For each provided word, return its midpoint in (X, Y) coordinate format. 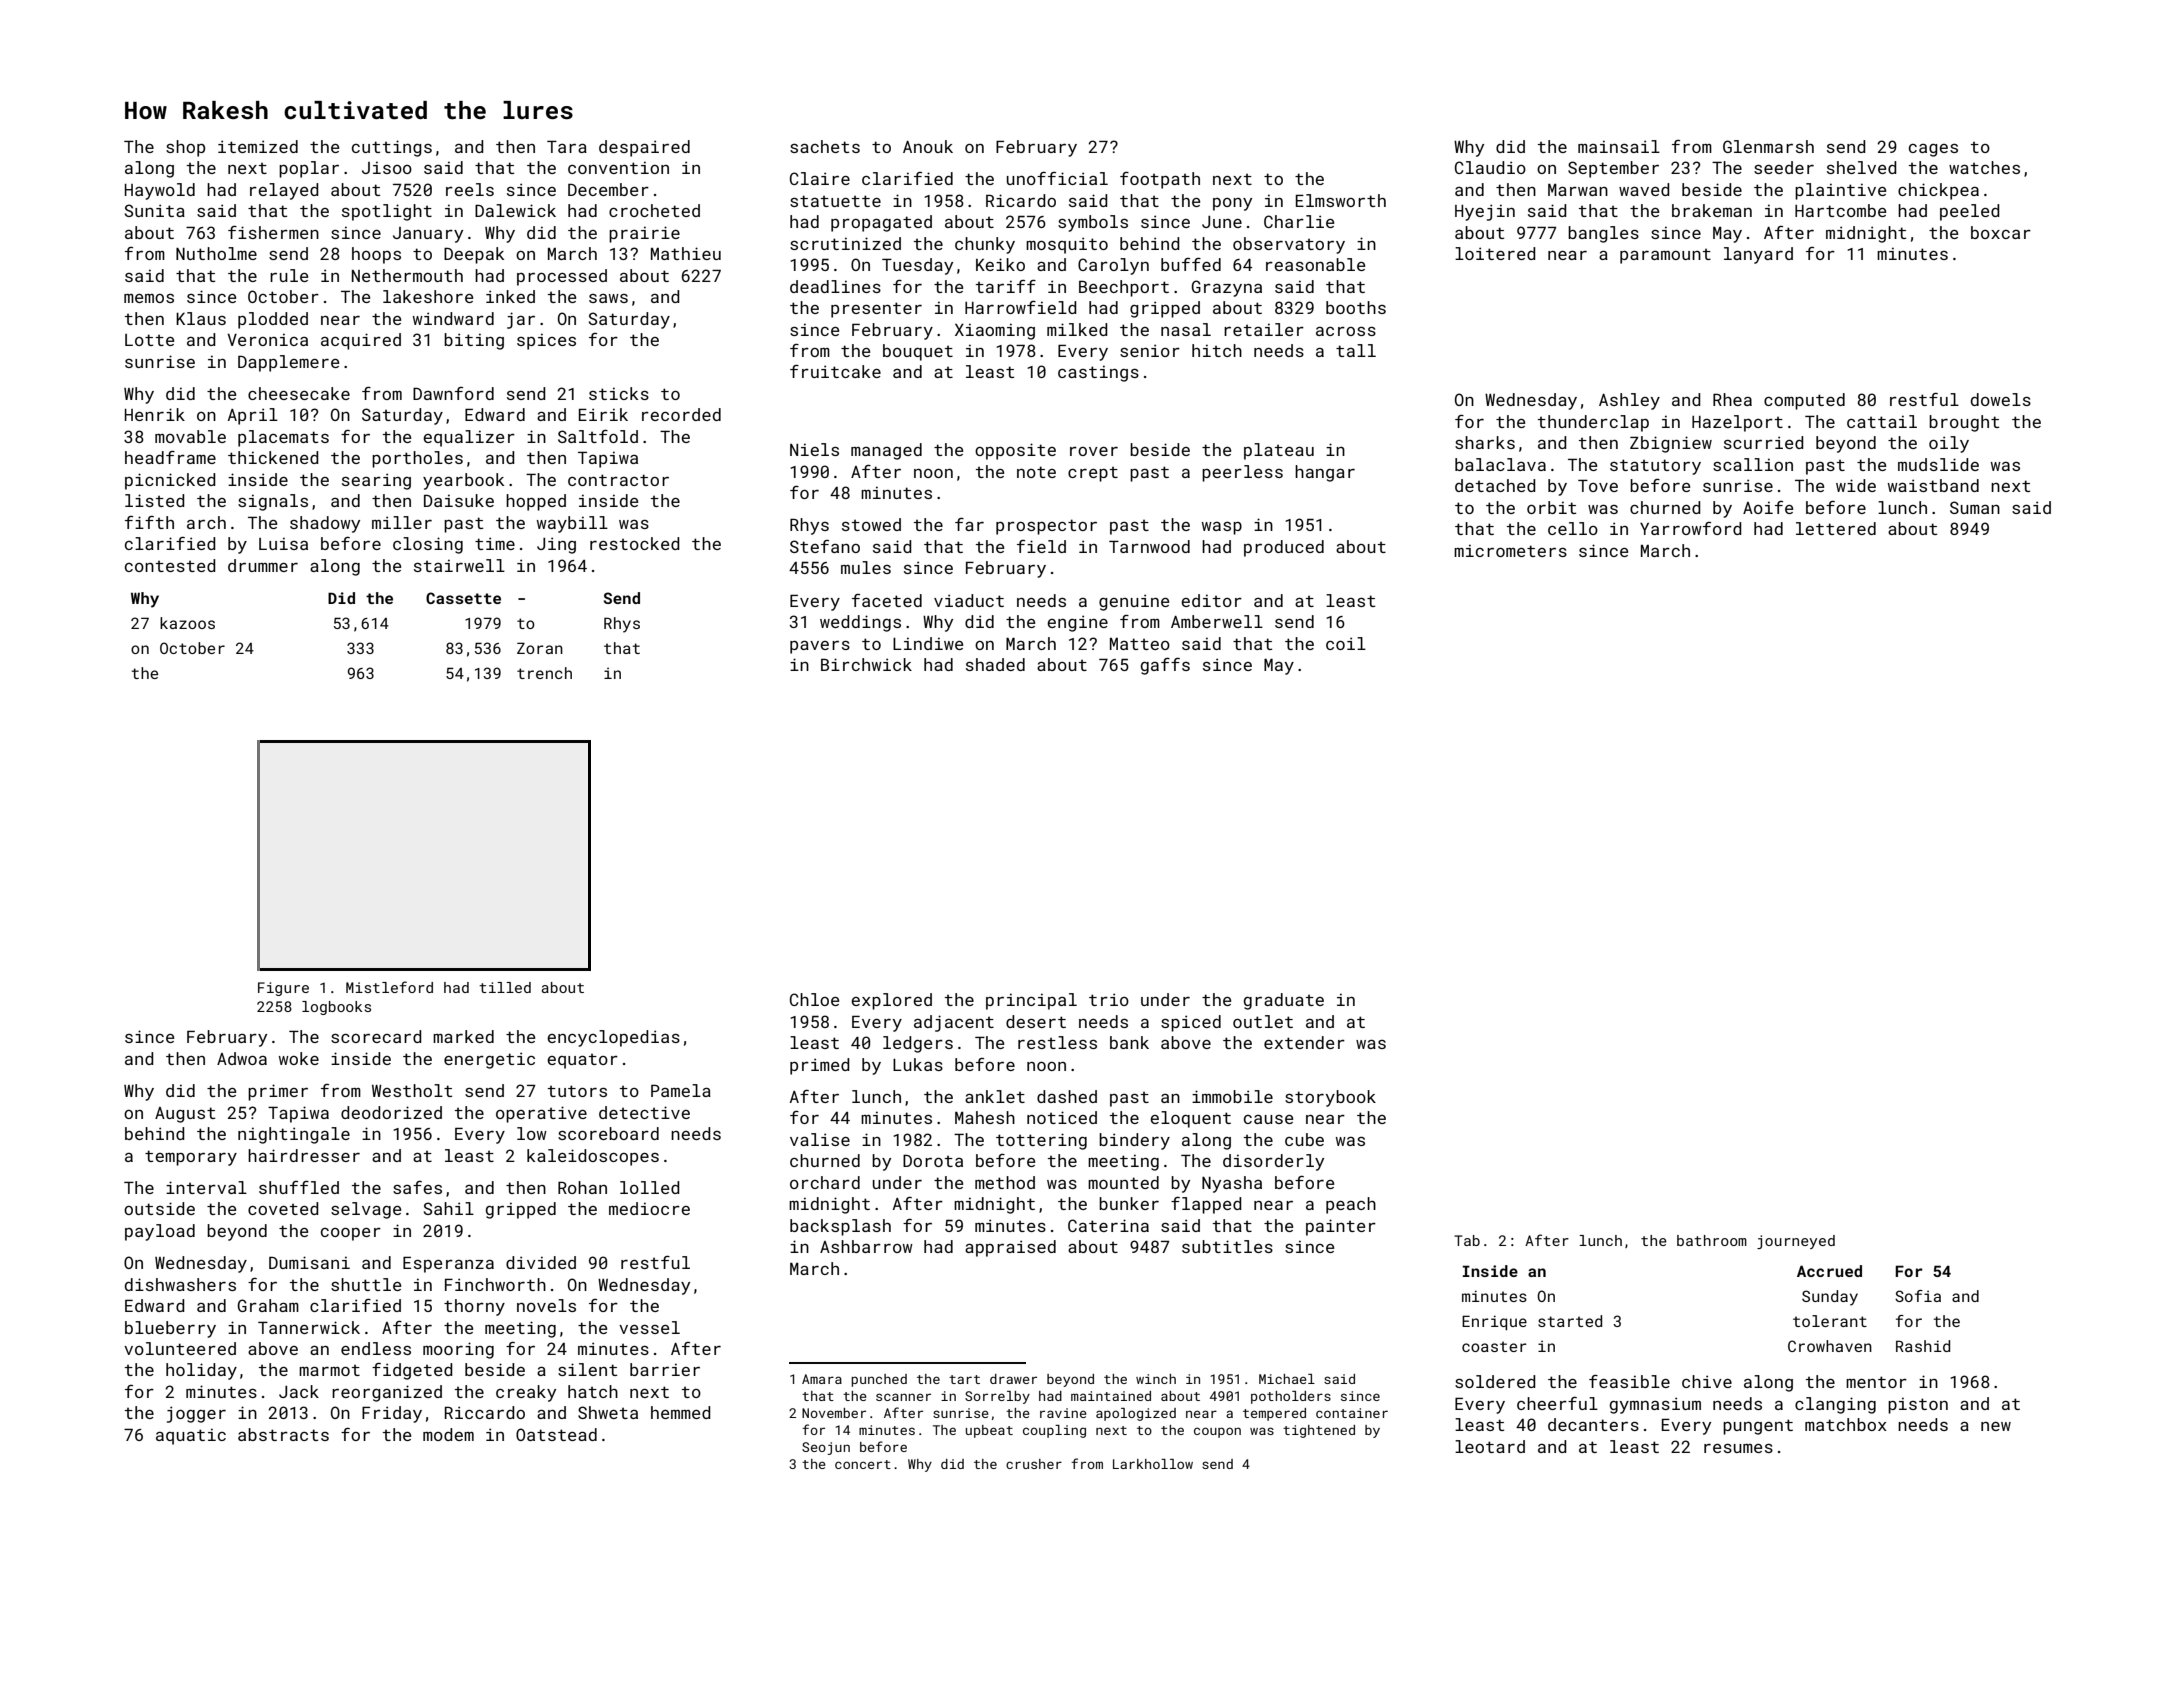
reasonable (1315, 264)
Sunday (1830, 1298)
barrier (665, 1369)
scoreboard (608, 1133)
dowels (2001, 399)
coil (1346, 643)
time (495, 543)
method (1005, 1182)
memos (149, 298)
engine (1077, 623)
